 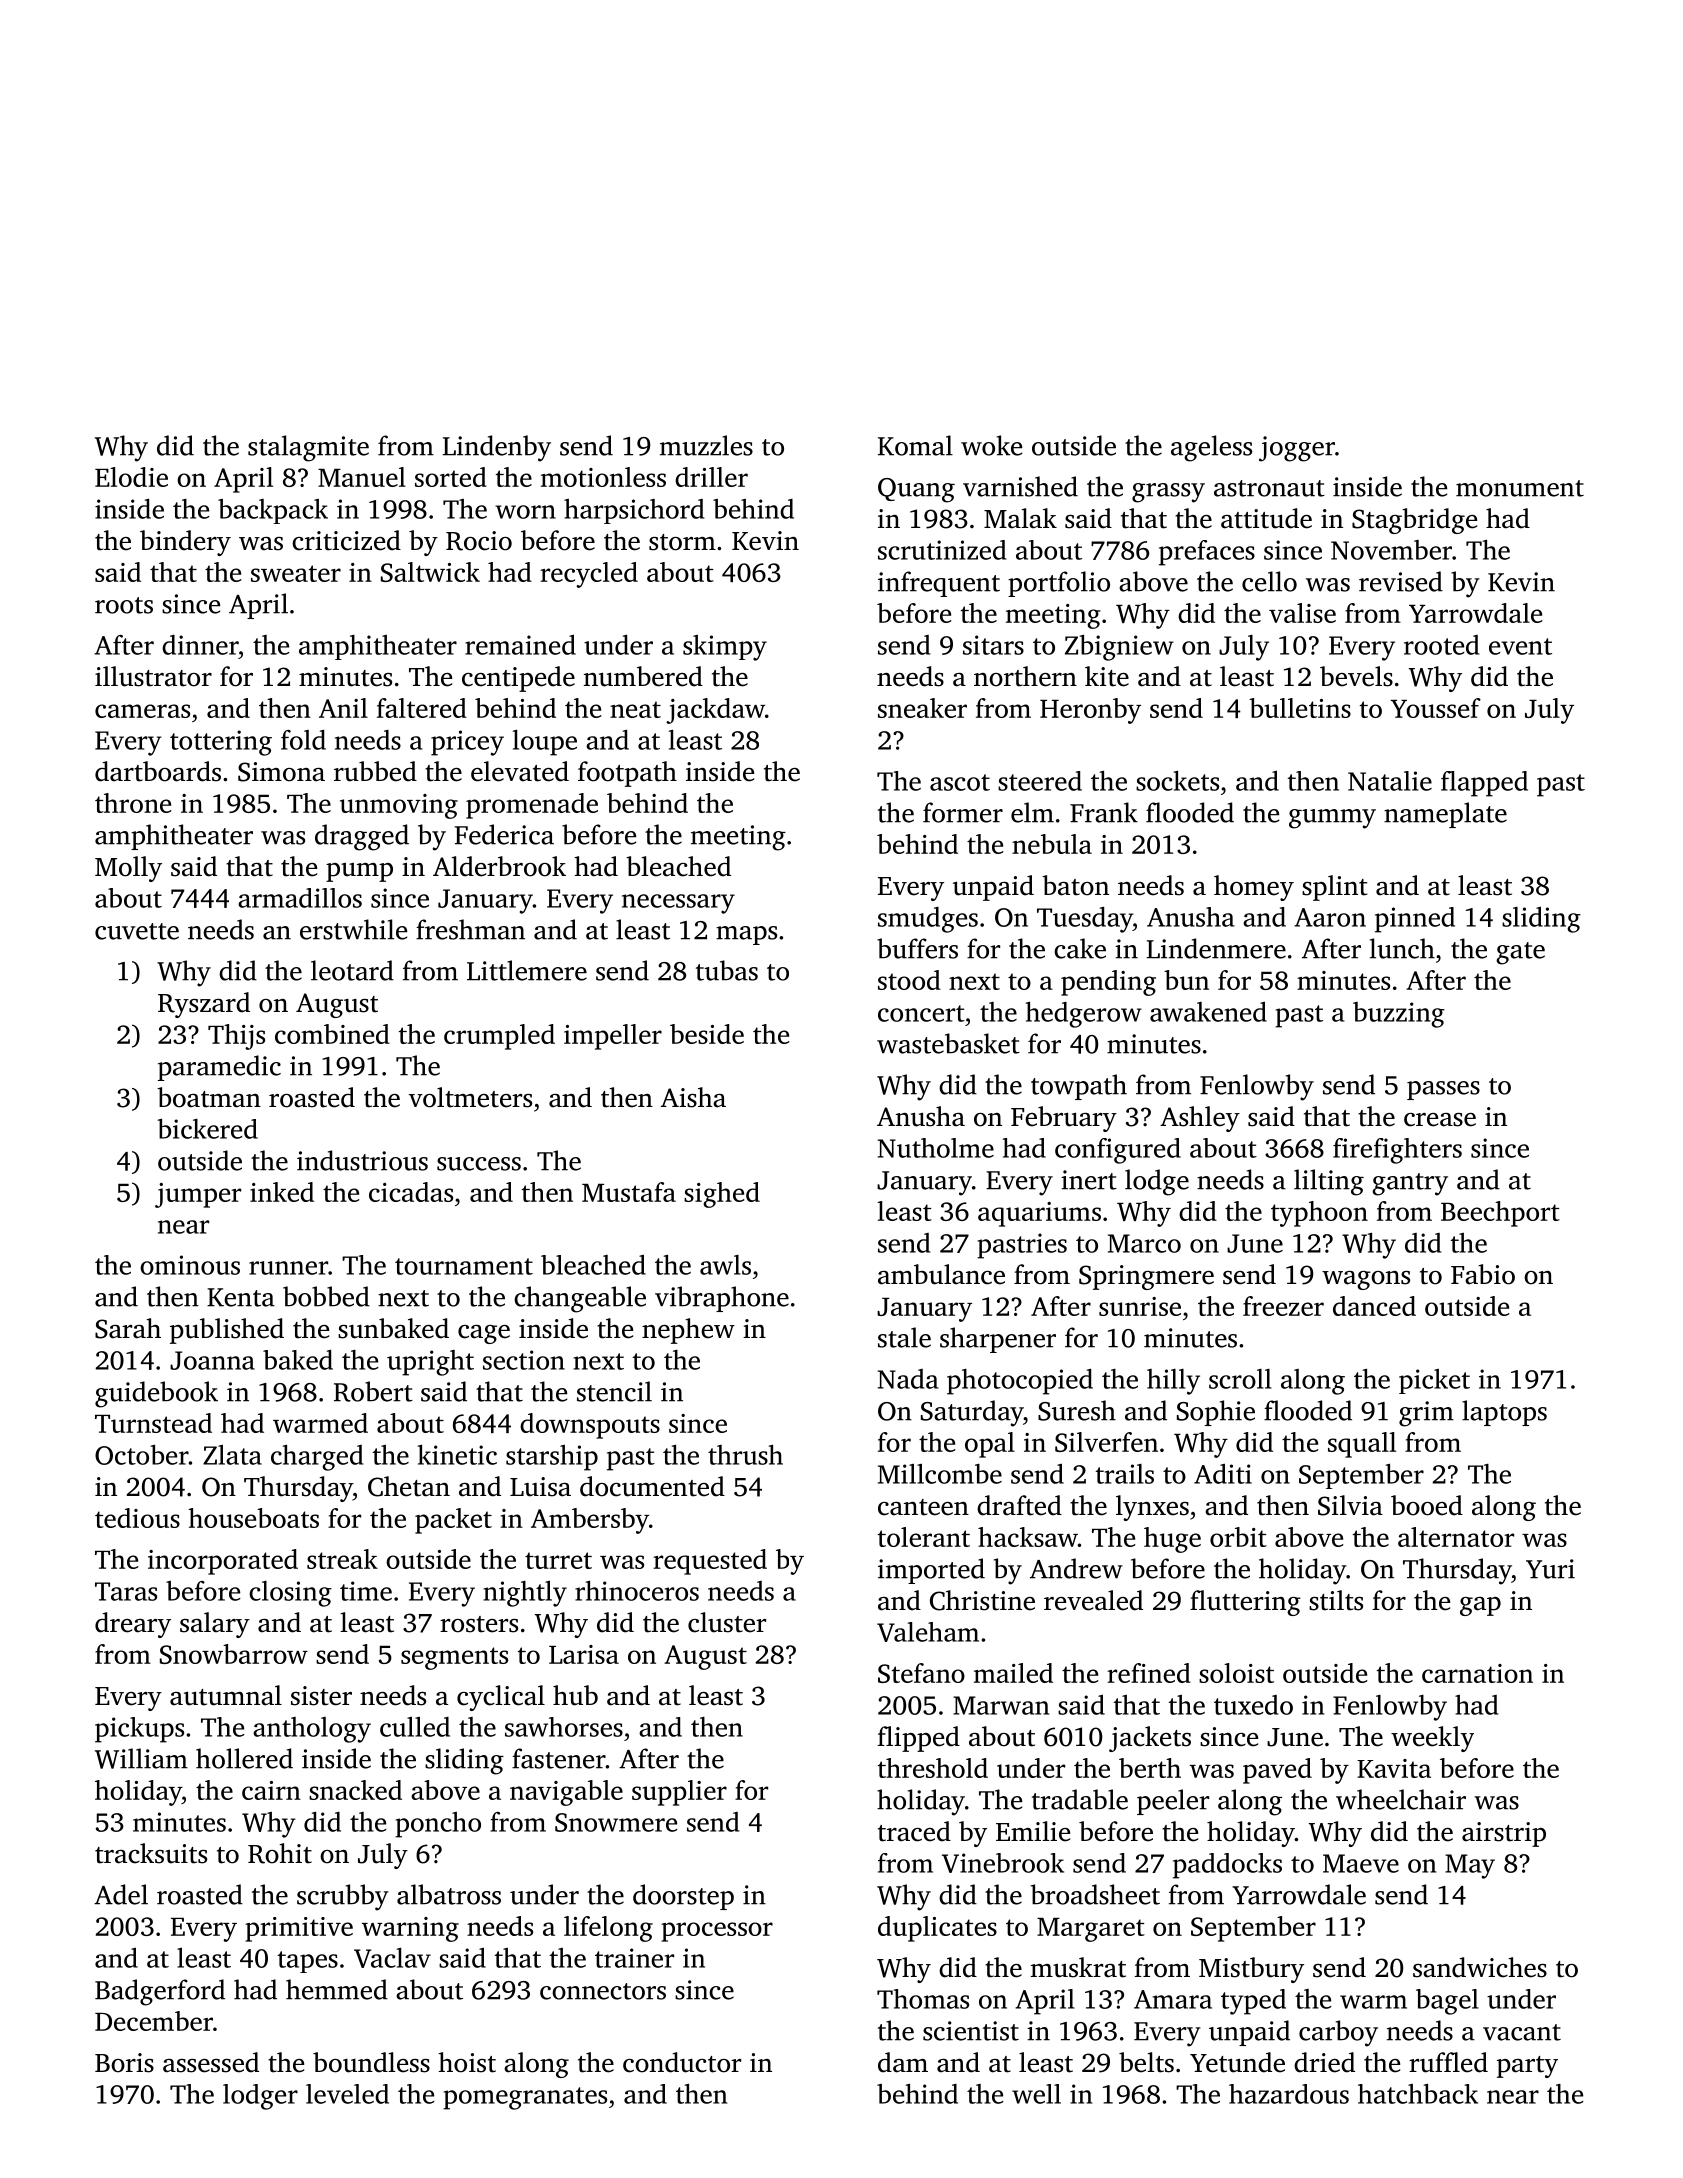 What do you see at coordinates (1418, 2094) in the page?
I see `hatchback` at bounding box center [1418, 2094].
